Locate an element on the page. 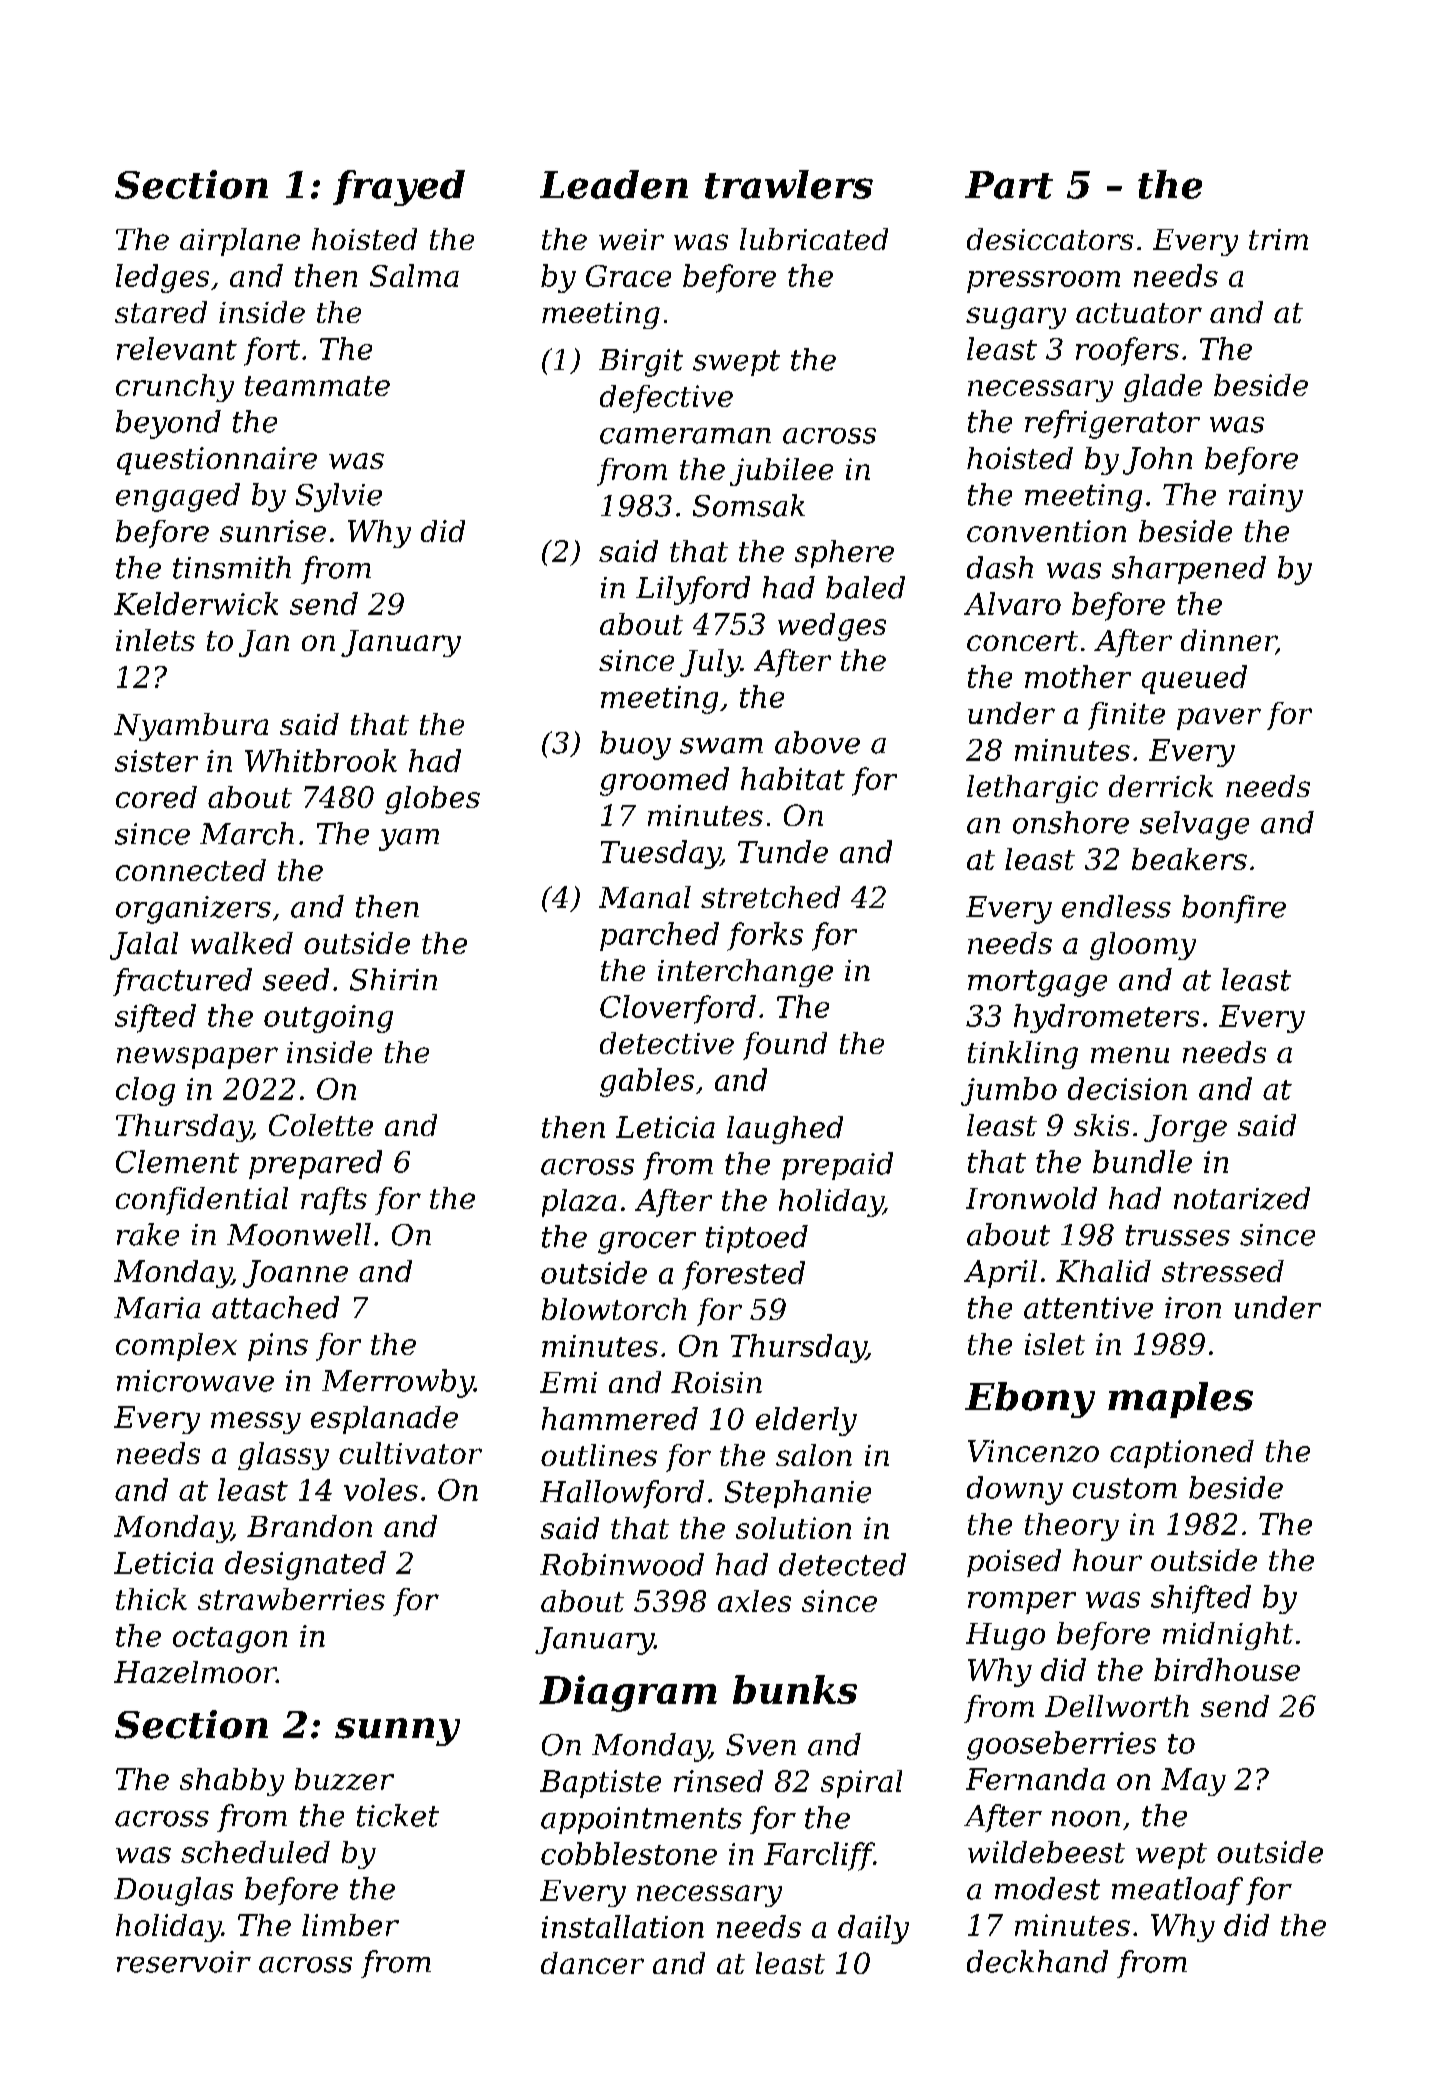 This page has height=2100, width=1450. Merrowby is located at coordinates (398, 1383).
